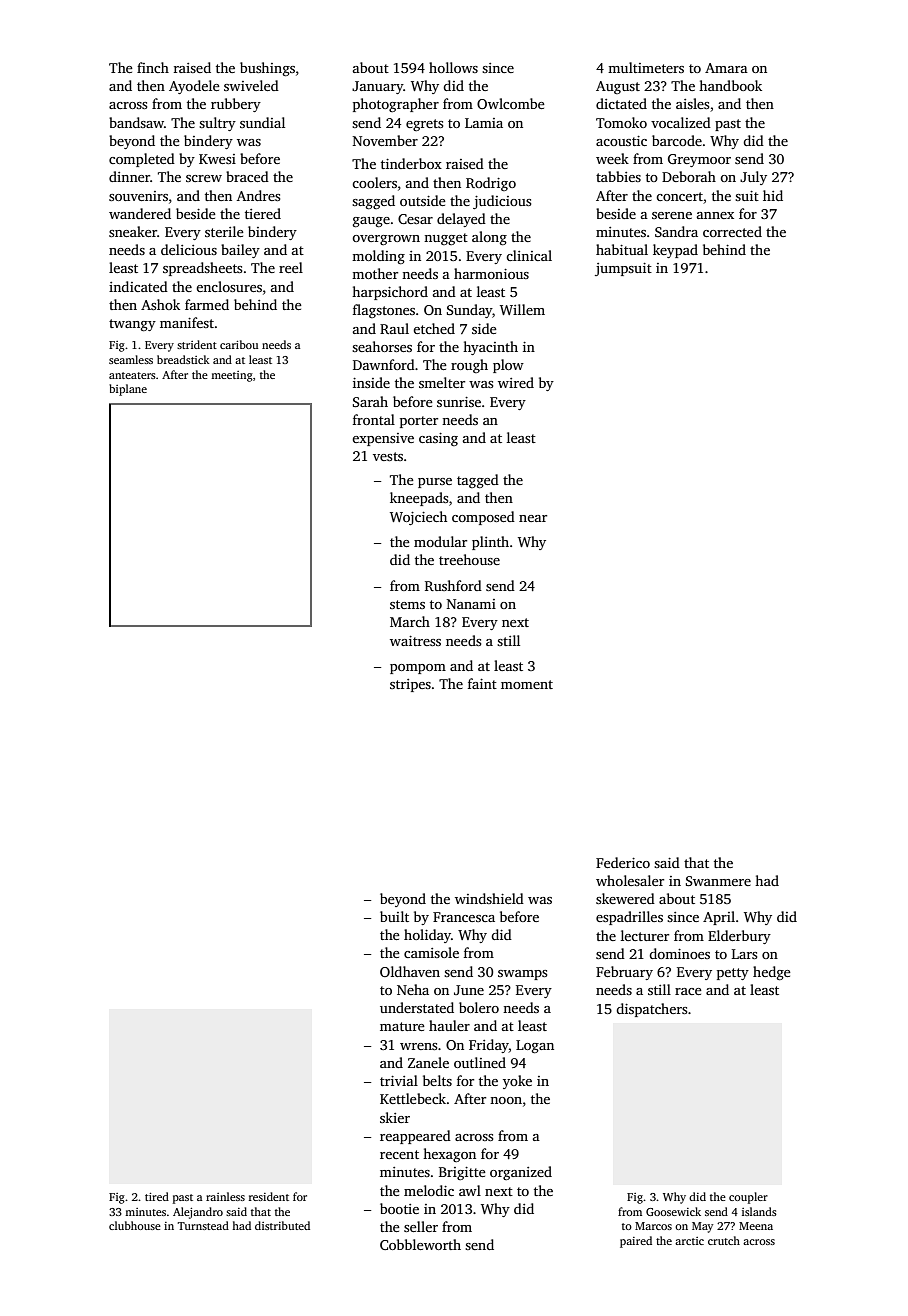 The width and height of the screenshot is (908, 1316). What do you see at coordinates (410, 685) in the screenshot?
I see `stripes` at bounding box center [410, 685].
